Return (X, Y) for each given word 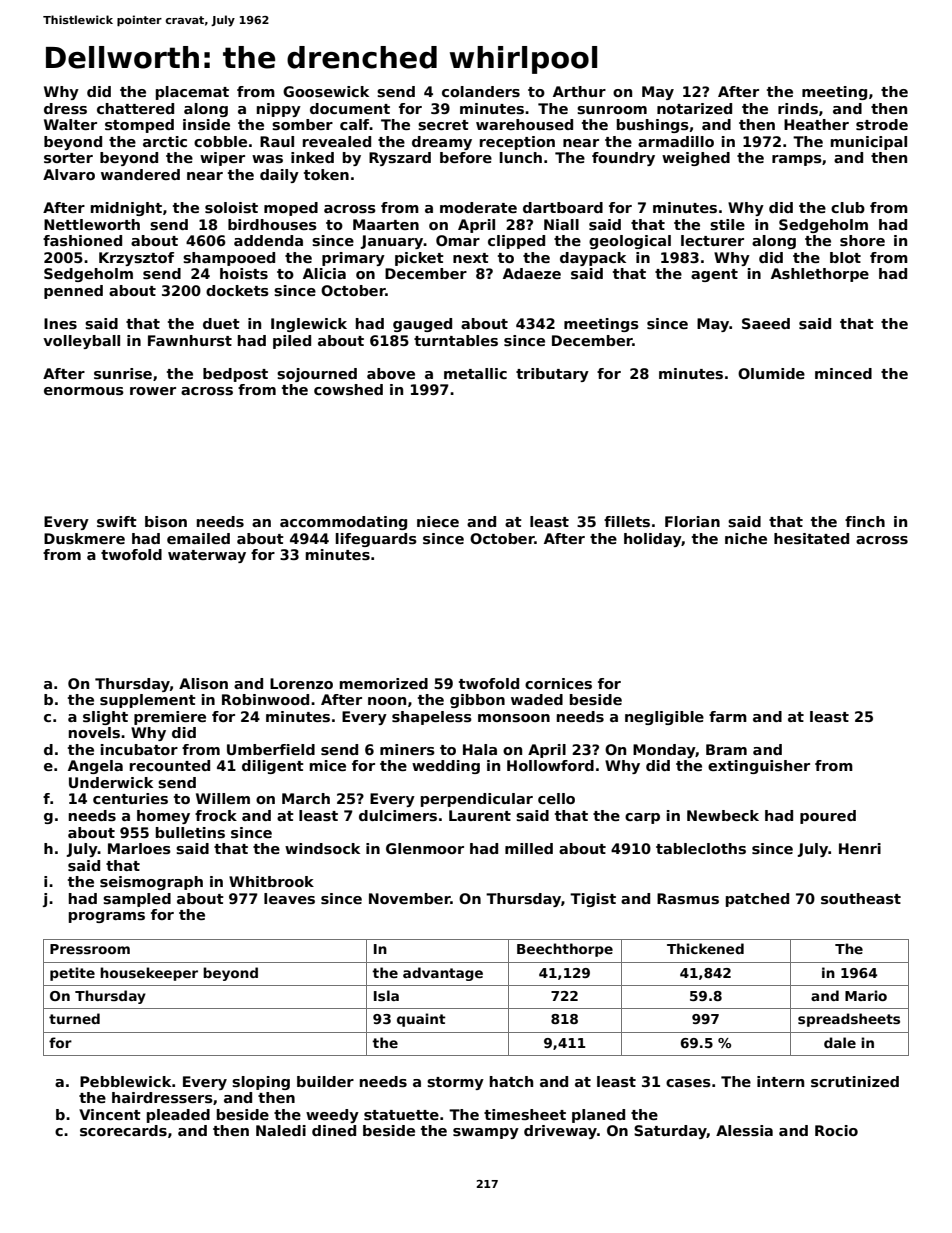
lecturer (712, 240)
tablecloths (701, 848)
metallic (475, 373)
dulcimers (398, 815)
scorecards (123, 1130)
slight (105, 718)
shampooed (229, 259)
